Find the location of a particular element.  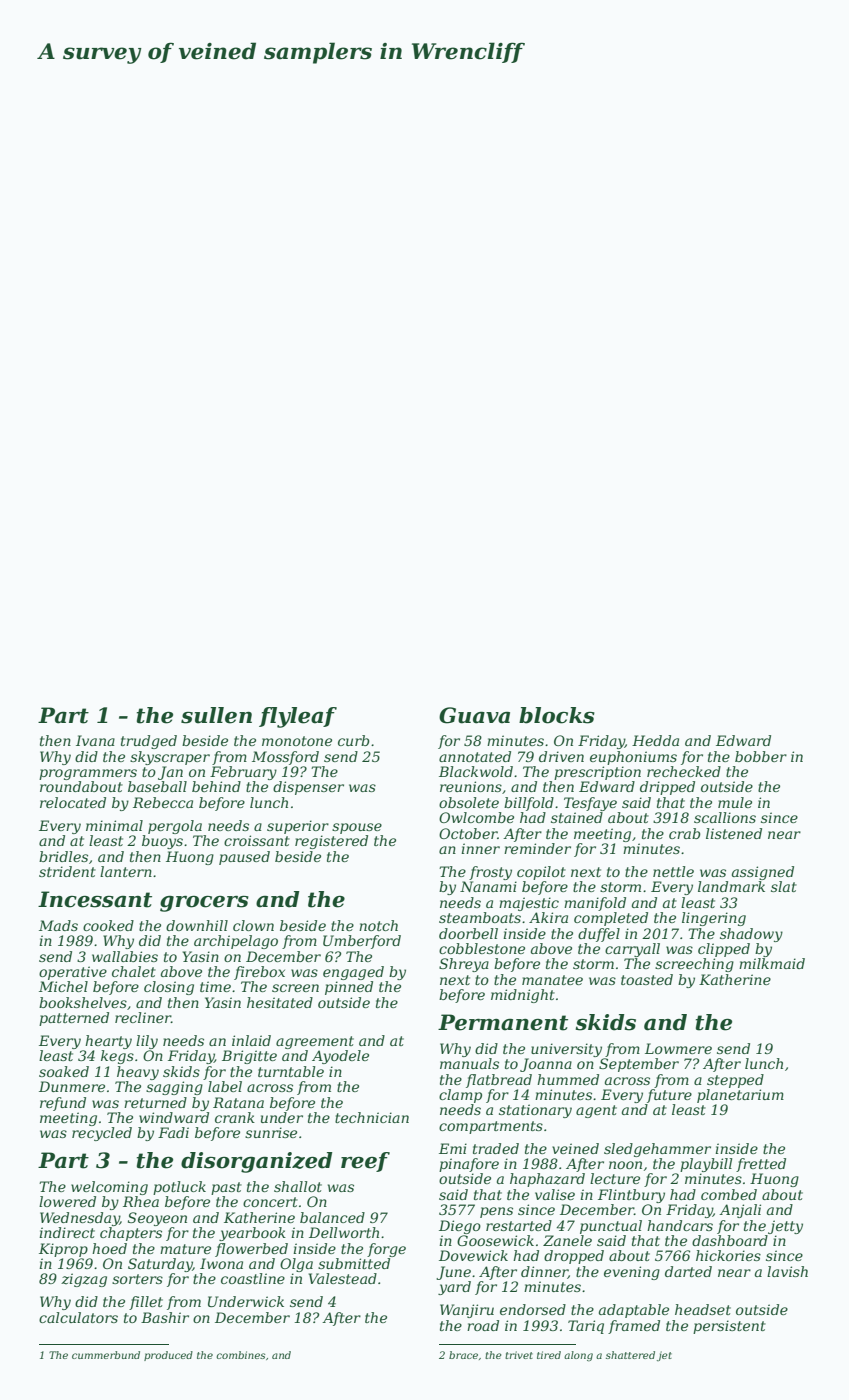

produced is located at coordinates (168, 1356).
